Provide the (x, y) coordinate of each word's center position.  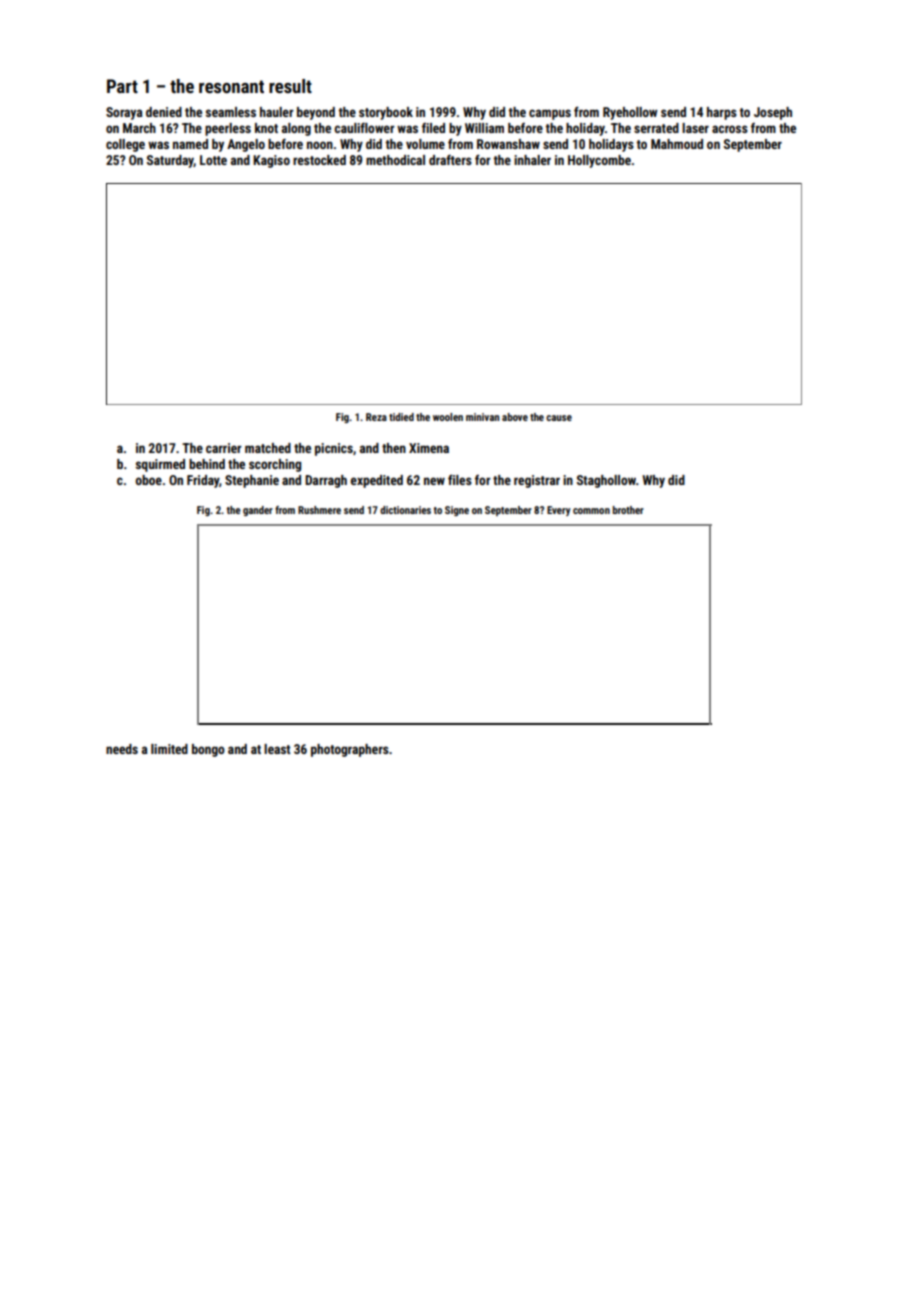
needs (122, 749)
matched (268, 448)
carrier (224, 448)
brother (628, 510)
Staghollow (606, 481)
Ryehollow (630, 113)
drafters (450, 159)
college (125, 145)
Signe (457, 511)
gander (258, 511)
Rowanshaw (508, 144)
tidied (401, 417)
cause (559, 418)
